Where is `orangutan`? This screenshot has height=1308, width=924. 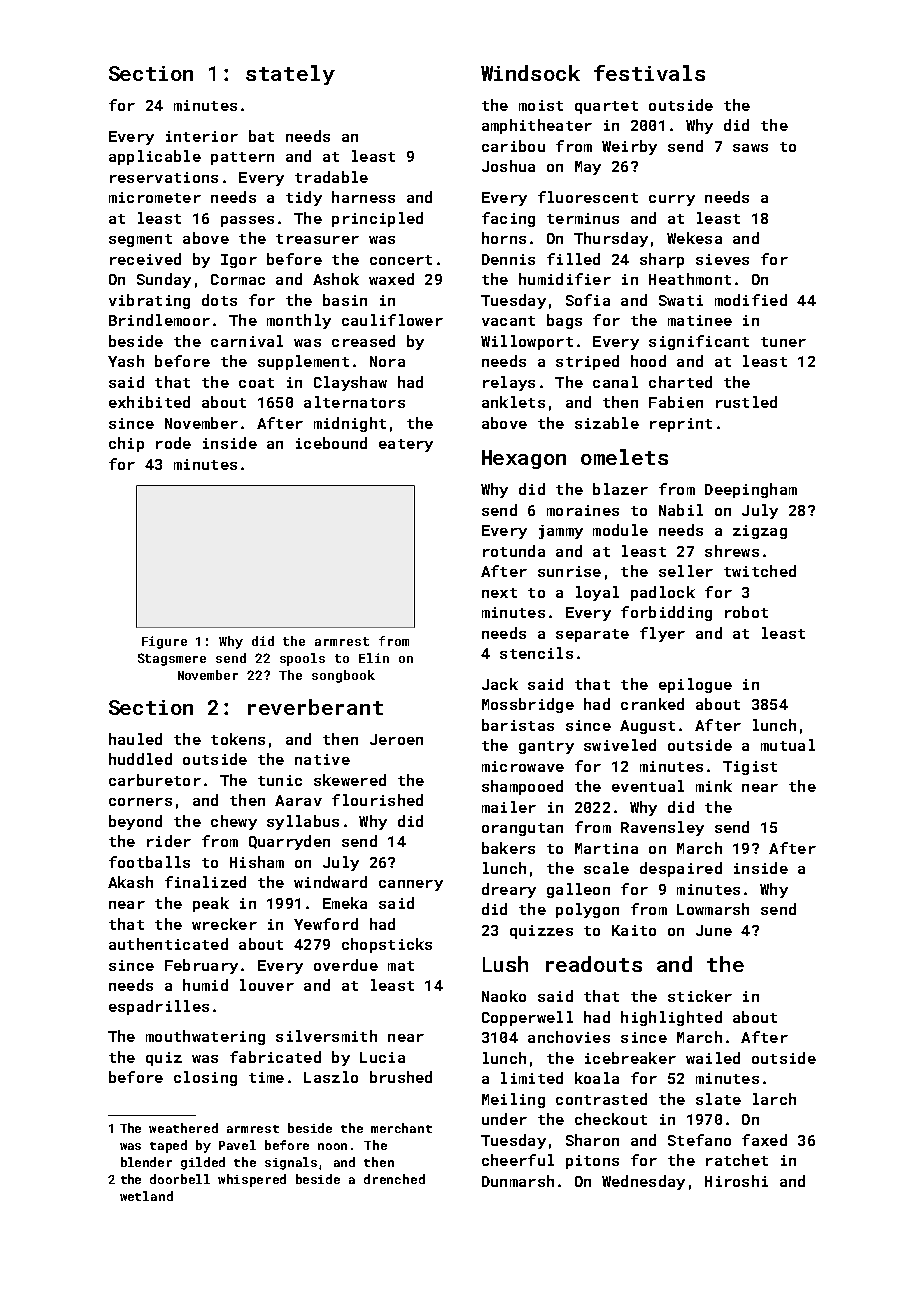 orangutan is located at coordinates (522, 829).
